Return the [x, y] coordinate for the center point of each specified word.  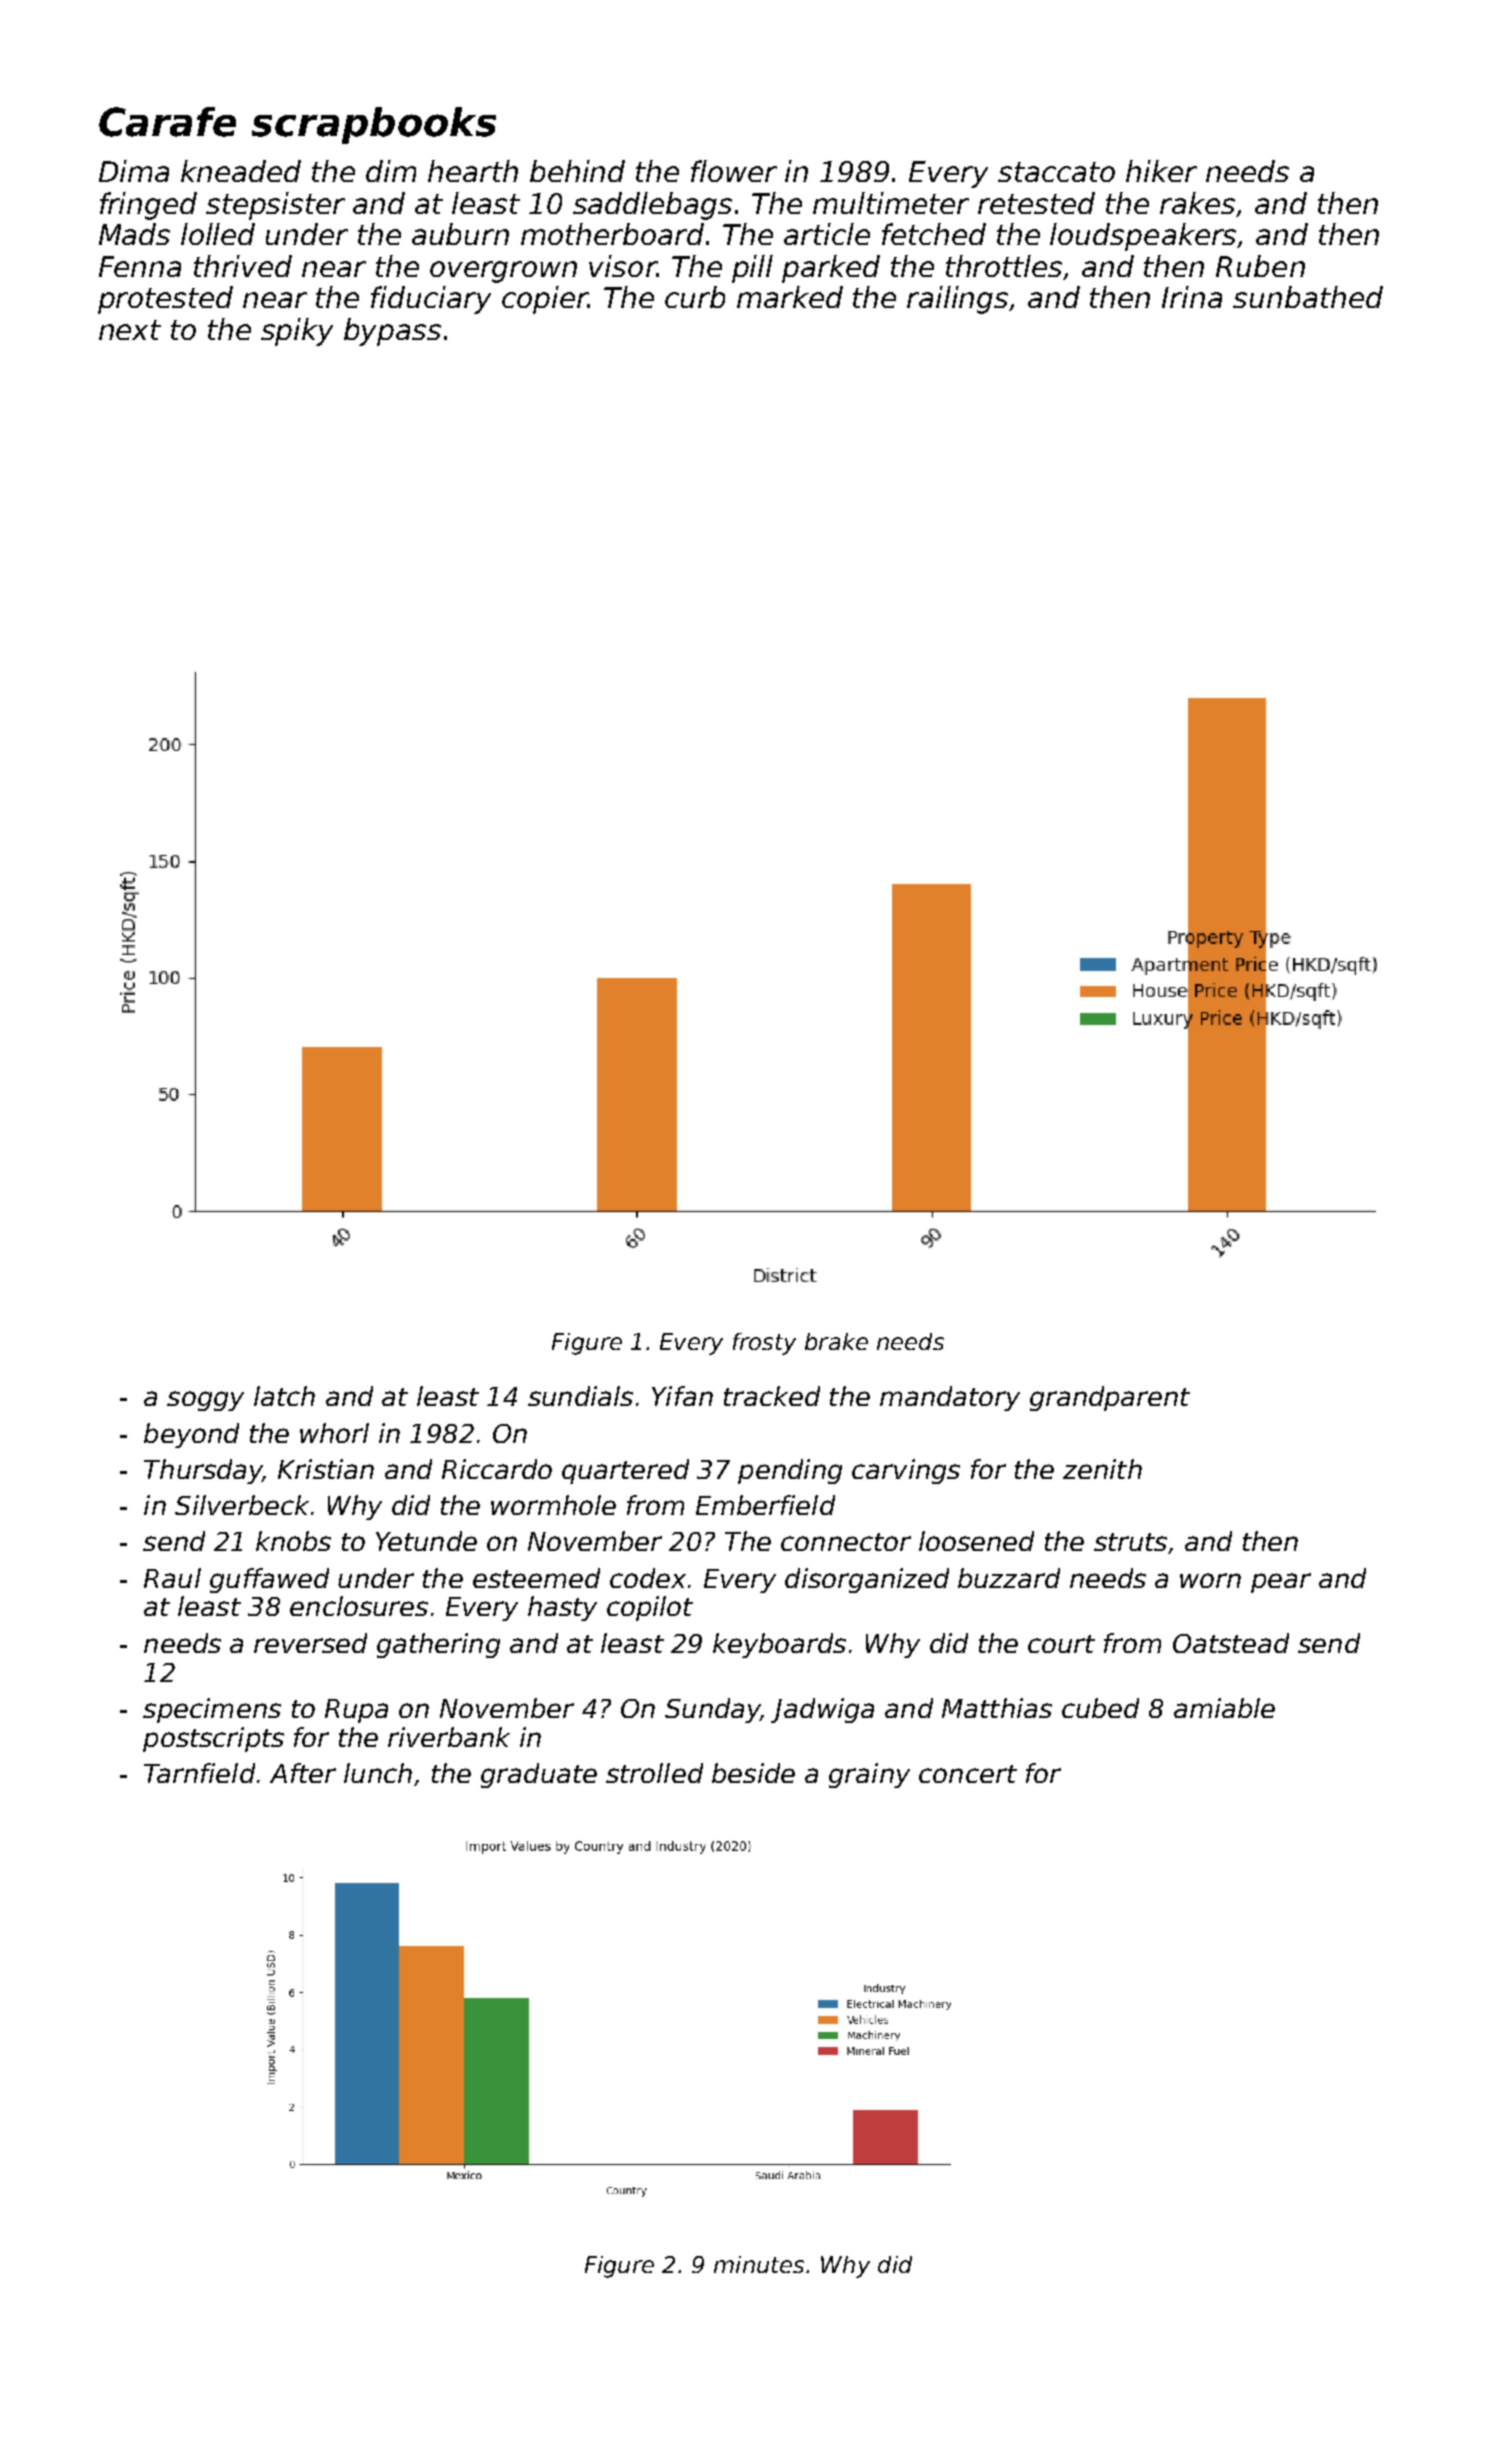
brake [836, 1341]
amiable [1224, 1708]
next [130, 330]
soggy [205, 1401]
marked [790, 297]
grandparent [1110, 1398]
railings [957, 300]
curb [695, 297]
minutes [759, 2264]
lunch [378, 1773]
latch [284, 1396]
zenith [1102, 1469]
